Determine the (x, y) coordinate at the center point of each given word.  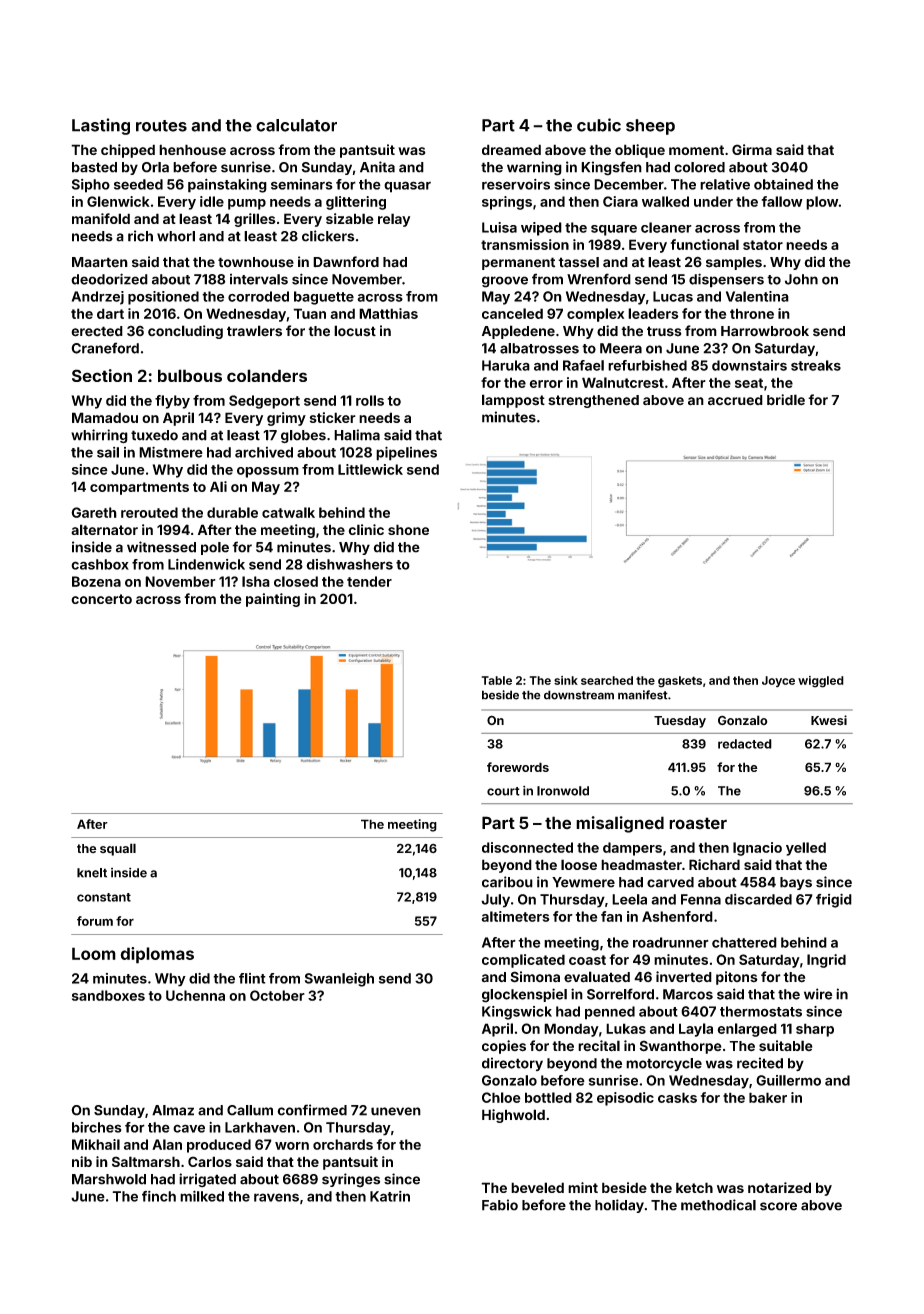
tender (369, 581)
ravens (276, 1197)
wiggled (821, 682)
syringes (351, 1180)
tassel (578, 262)
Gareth (94, 512)
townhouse (256, 262)
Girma (752, 149)
